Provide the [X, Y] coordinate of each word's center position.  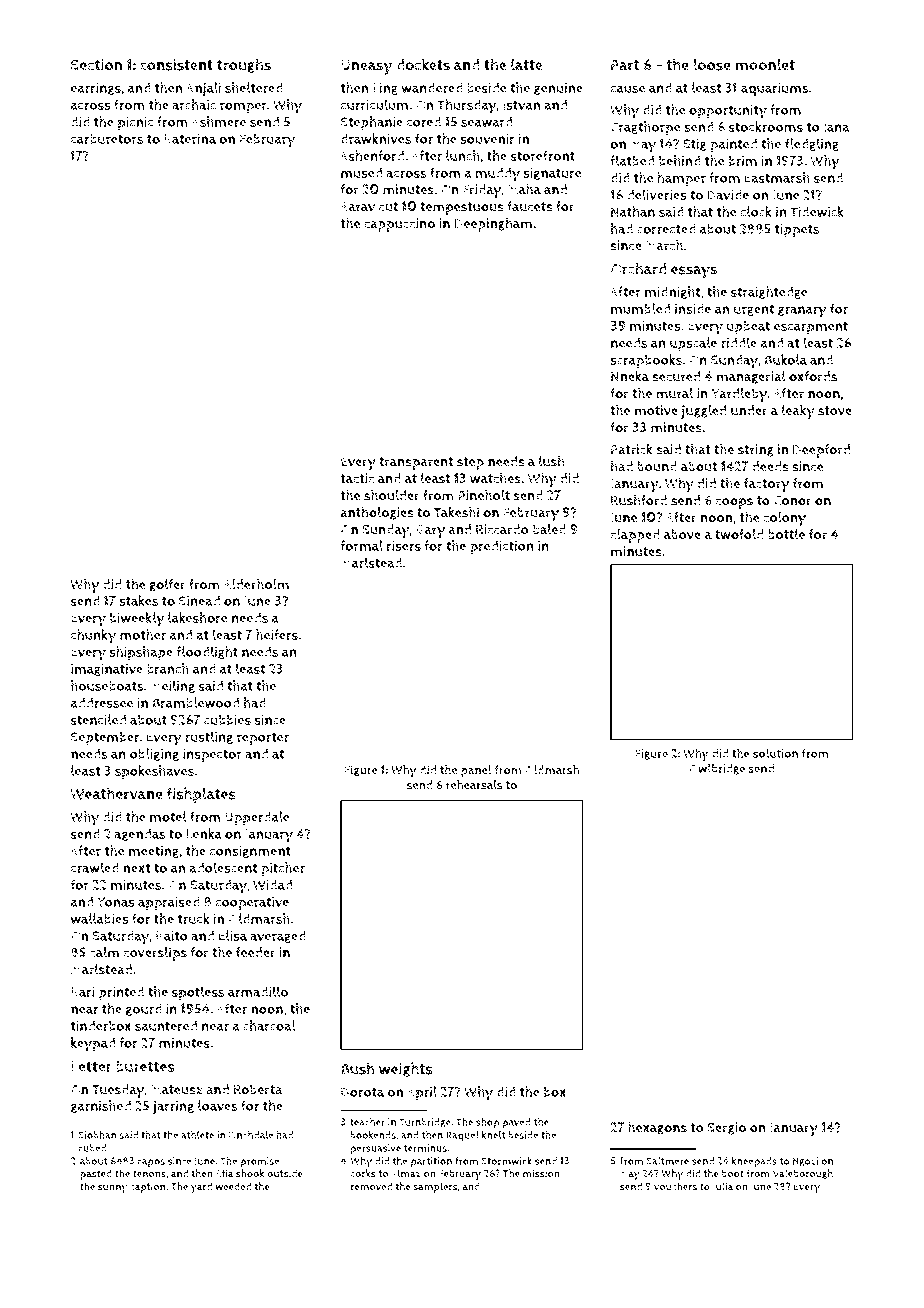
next [137, 868]
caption [148, 1187]
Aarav [357, 207]
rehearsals [474, 785]
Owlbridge [717, 769]
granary [802, 312]
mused [361, 172]
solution [775, 753]
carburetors [107, 139]
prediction [502, 547]
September [105, 739]
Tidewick [817, 211]
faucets [530, 206]
